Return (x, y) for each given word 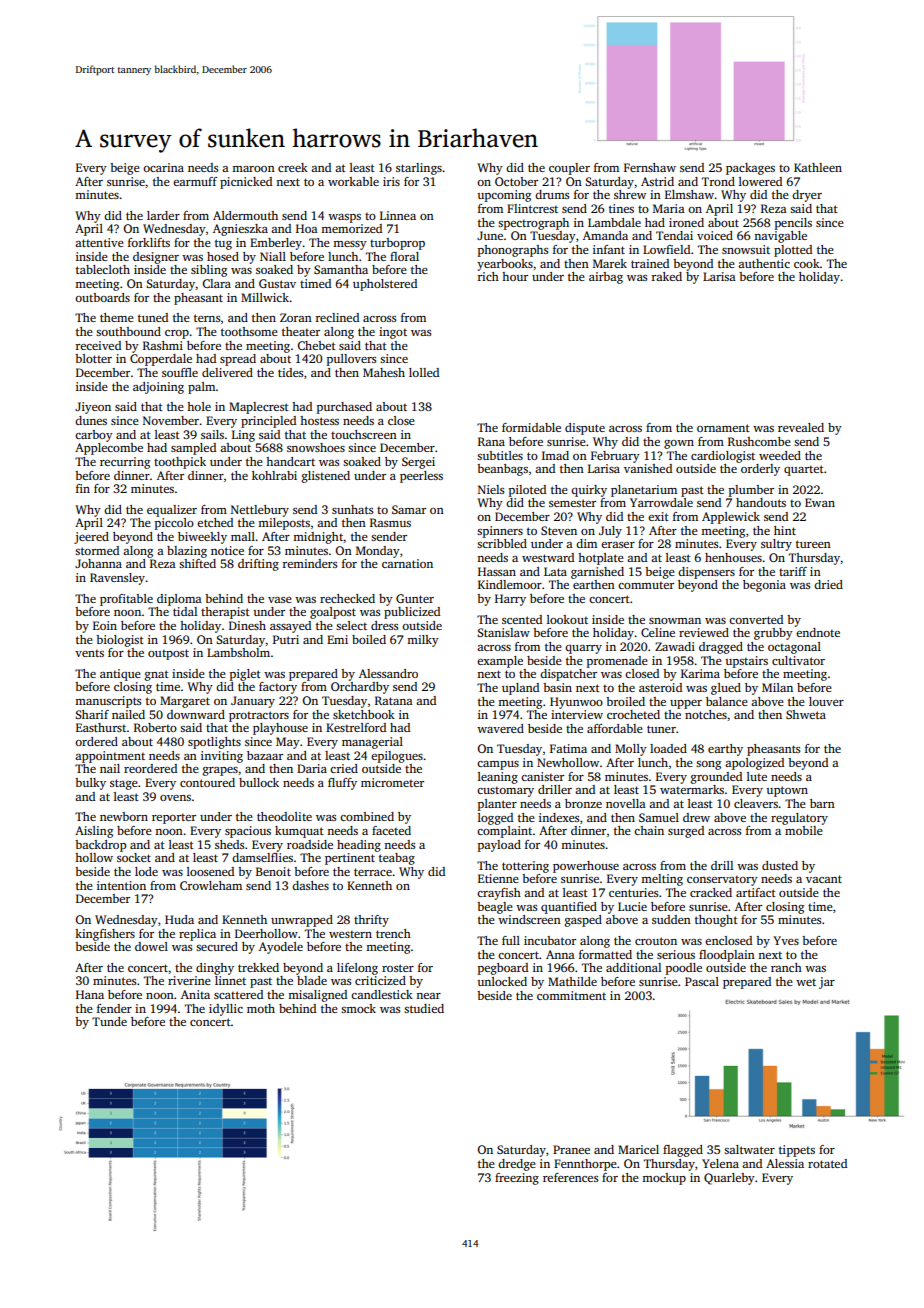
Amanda (605, 235)
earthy (725, 750)
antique (120, 675)
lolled (424, 372)
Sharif (92, 714)
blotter (93, 358)
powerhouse (586, 867)
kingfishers (105, 935)
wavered (500, 728)
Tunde (109, 1021)
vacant (824, 879)
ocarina (163, 167)
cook (807, 263)
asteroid (660, 687)
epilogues (397, 757)
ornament (723, 428)
